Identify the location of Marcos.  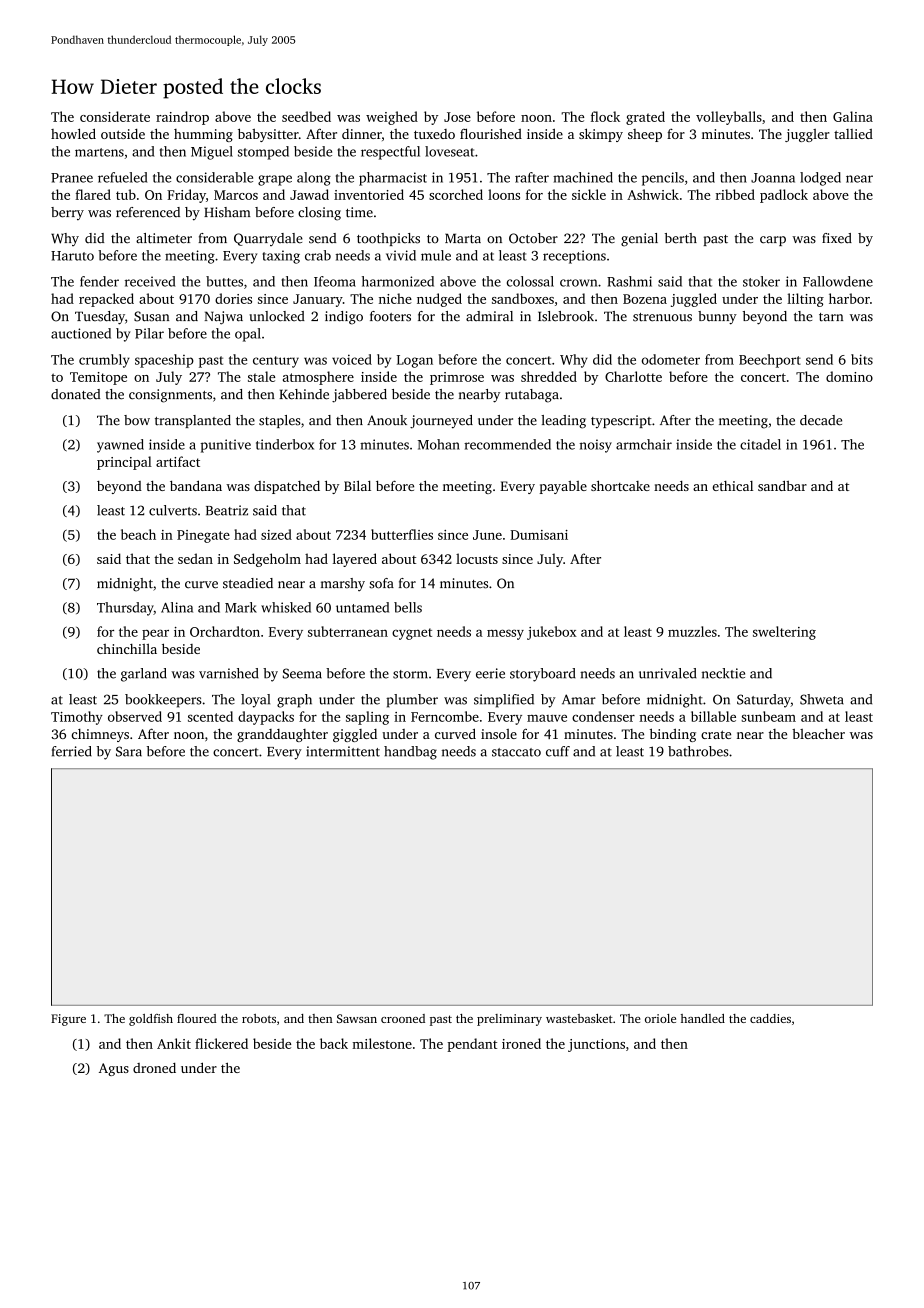
(236, 195).
